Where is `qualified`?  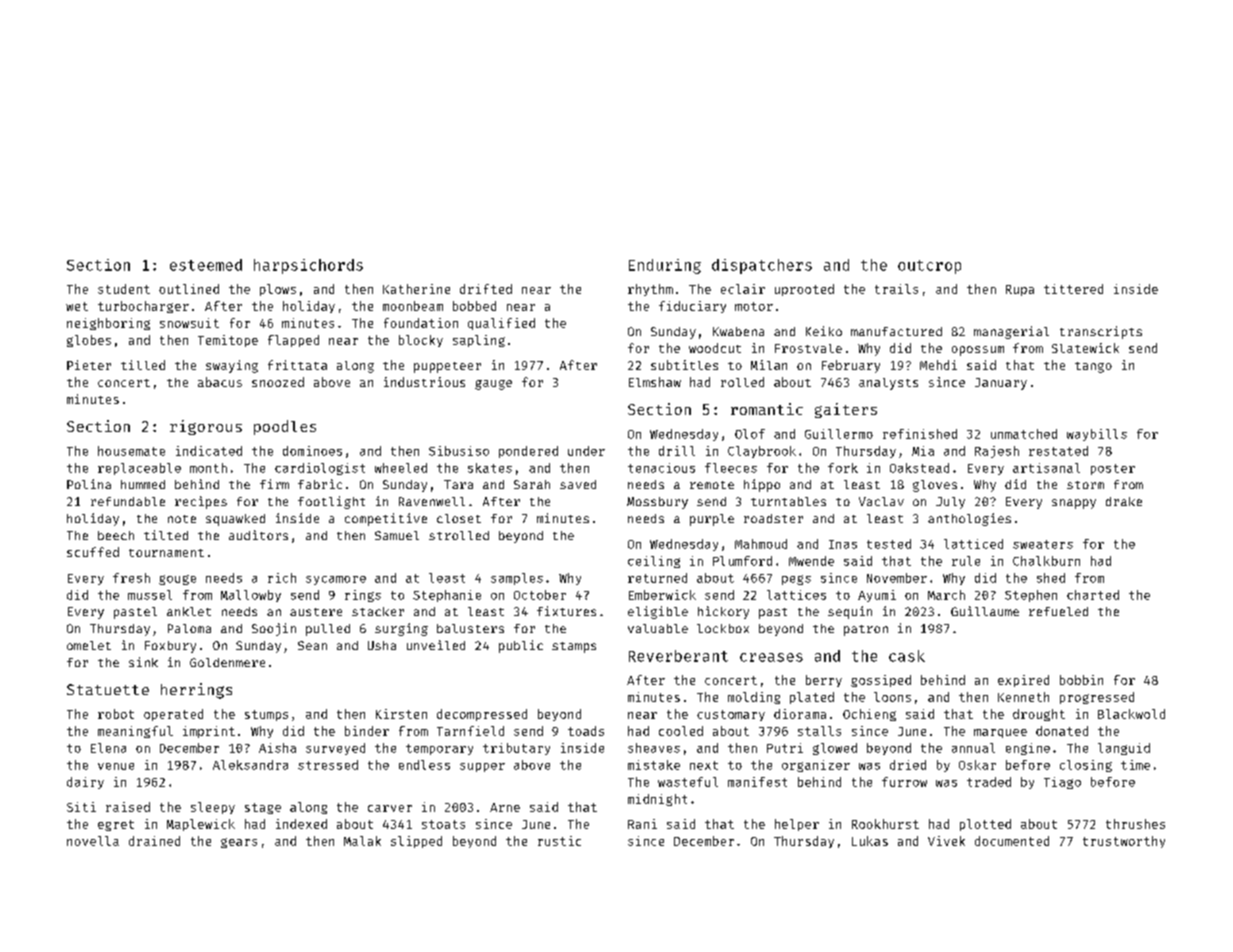
qualified is located at coordinates (501, 324).
